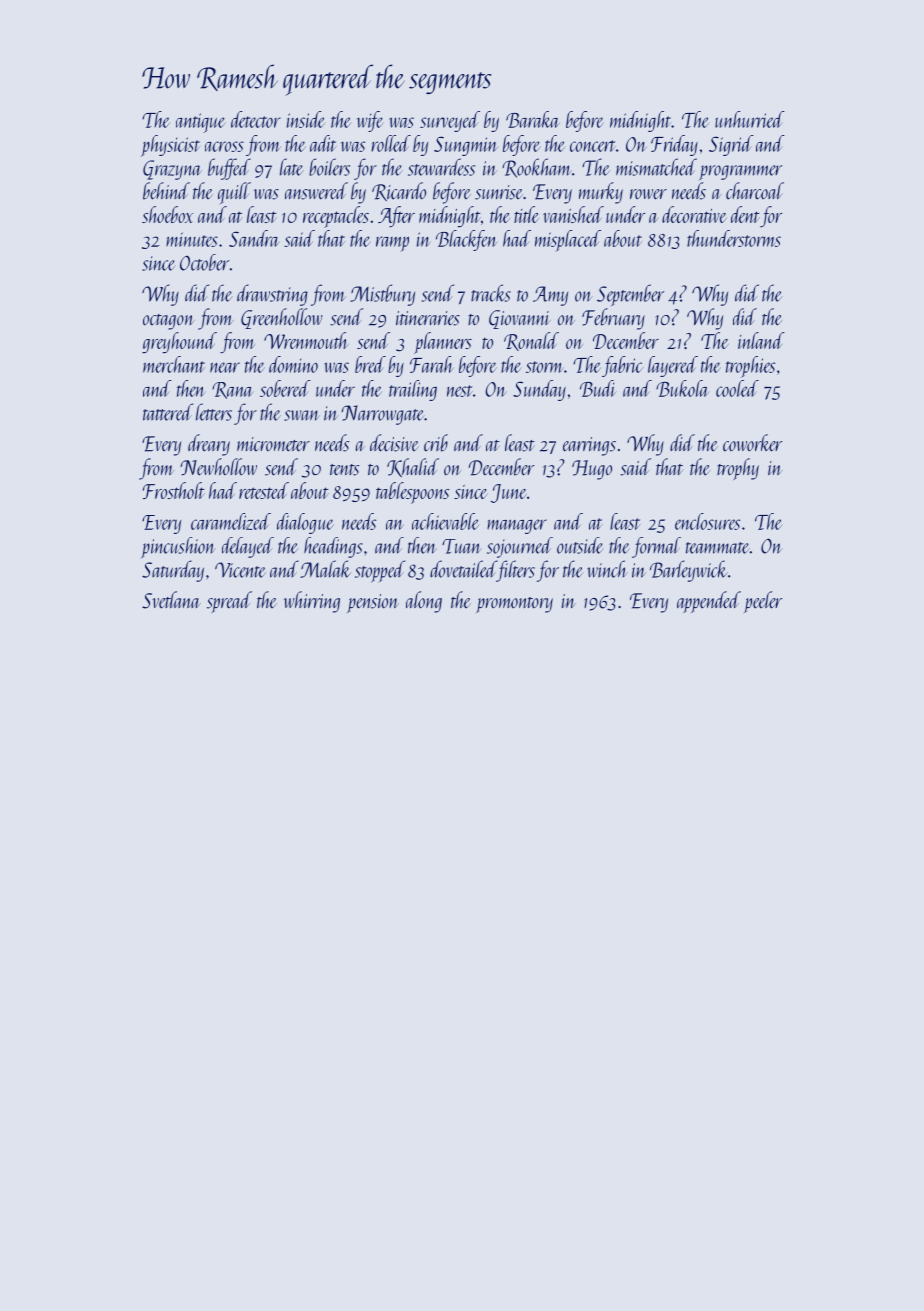  I want to click on Baraka, so click(533, 119).
